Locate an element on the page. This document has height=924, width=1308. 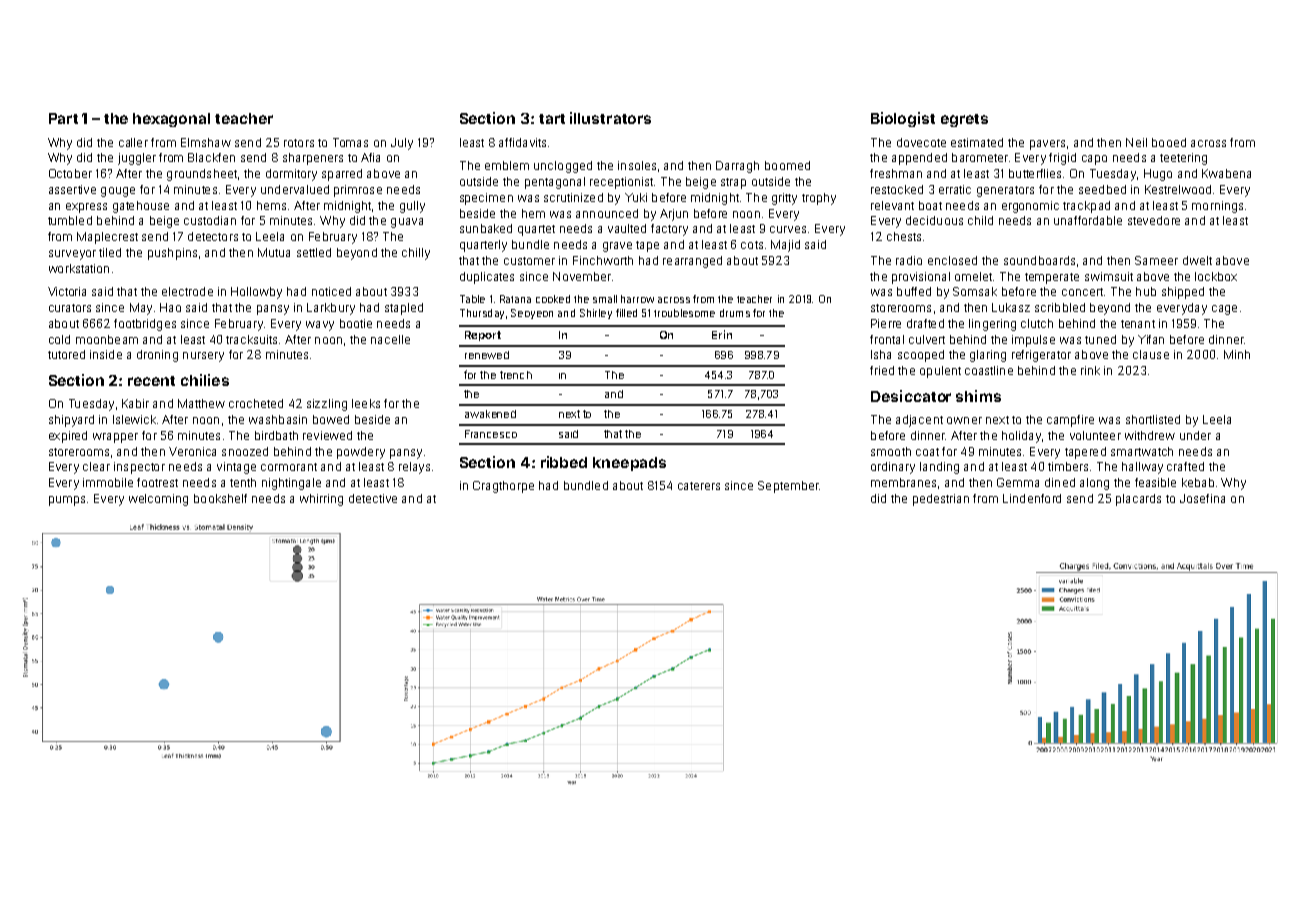
tart is located at coordinates (552, 119).
